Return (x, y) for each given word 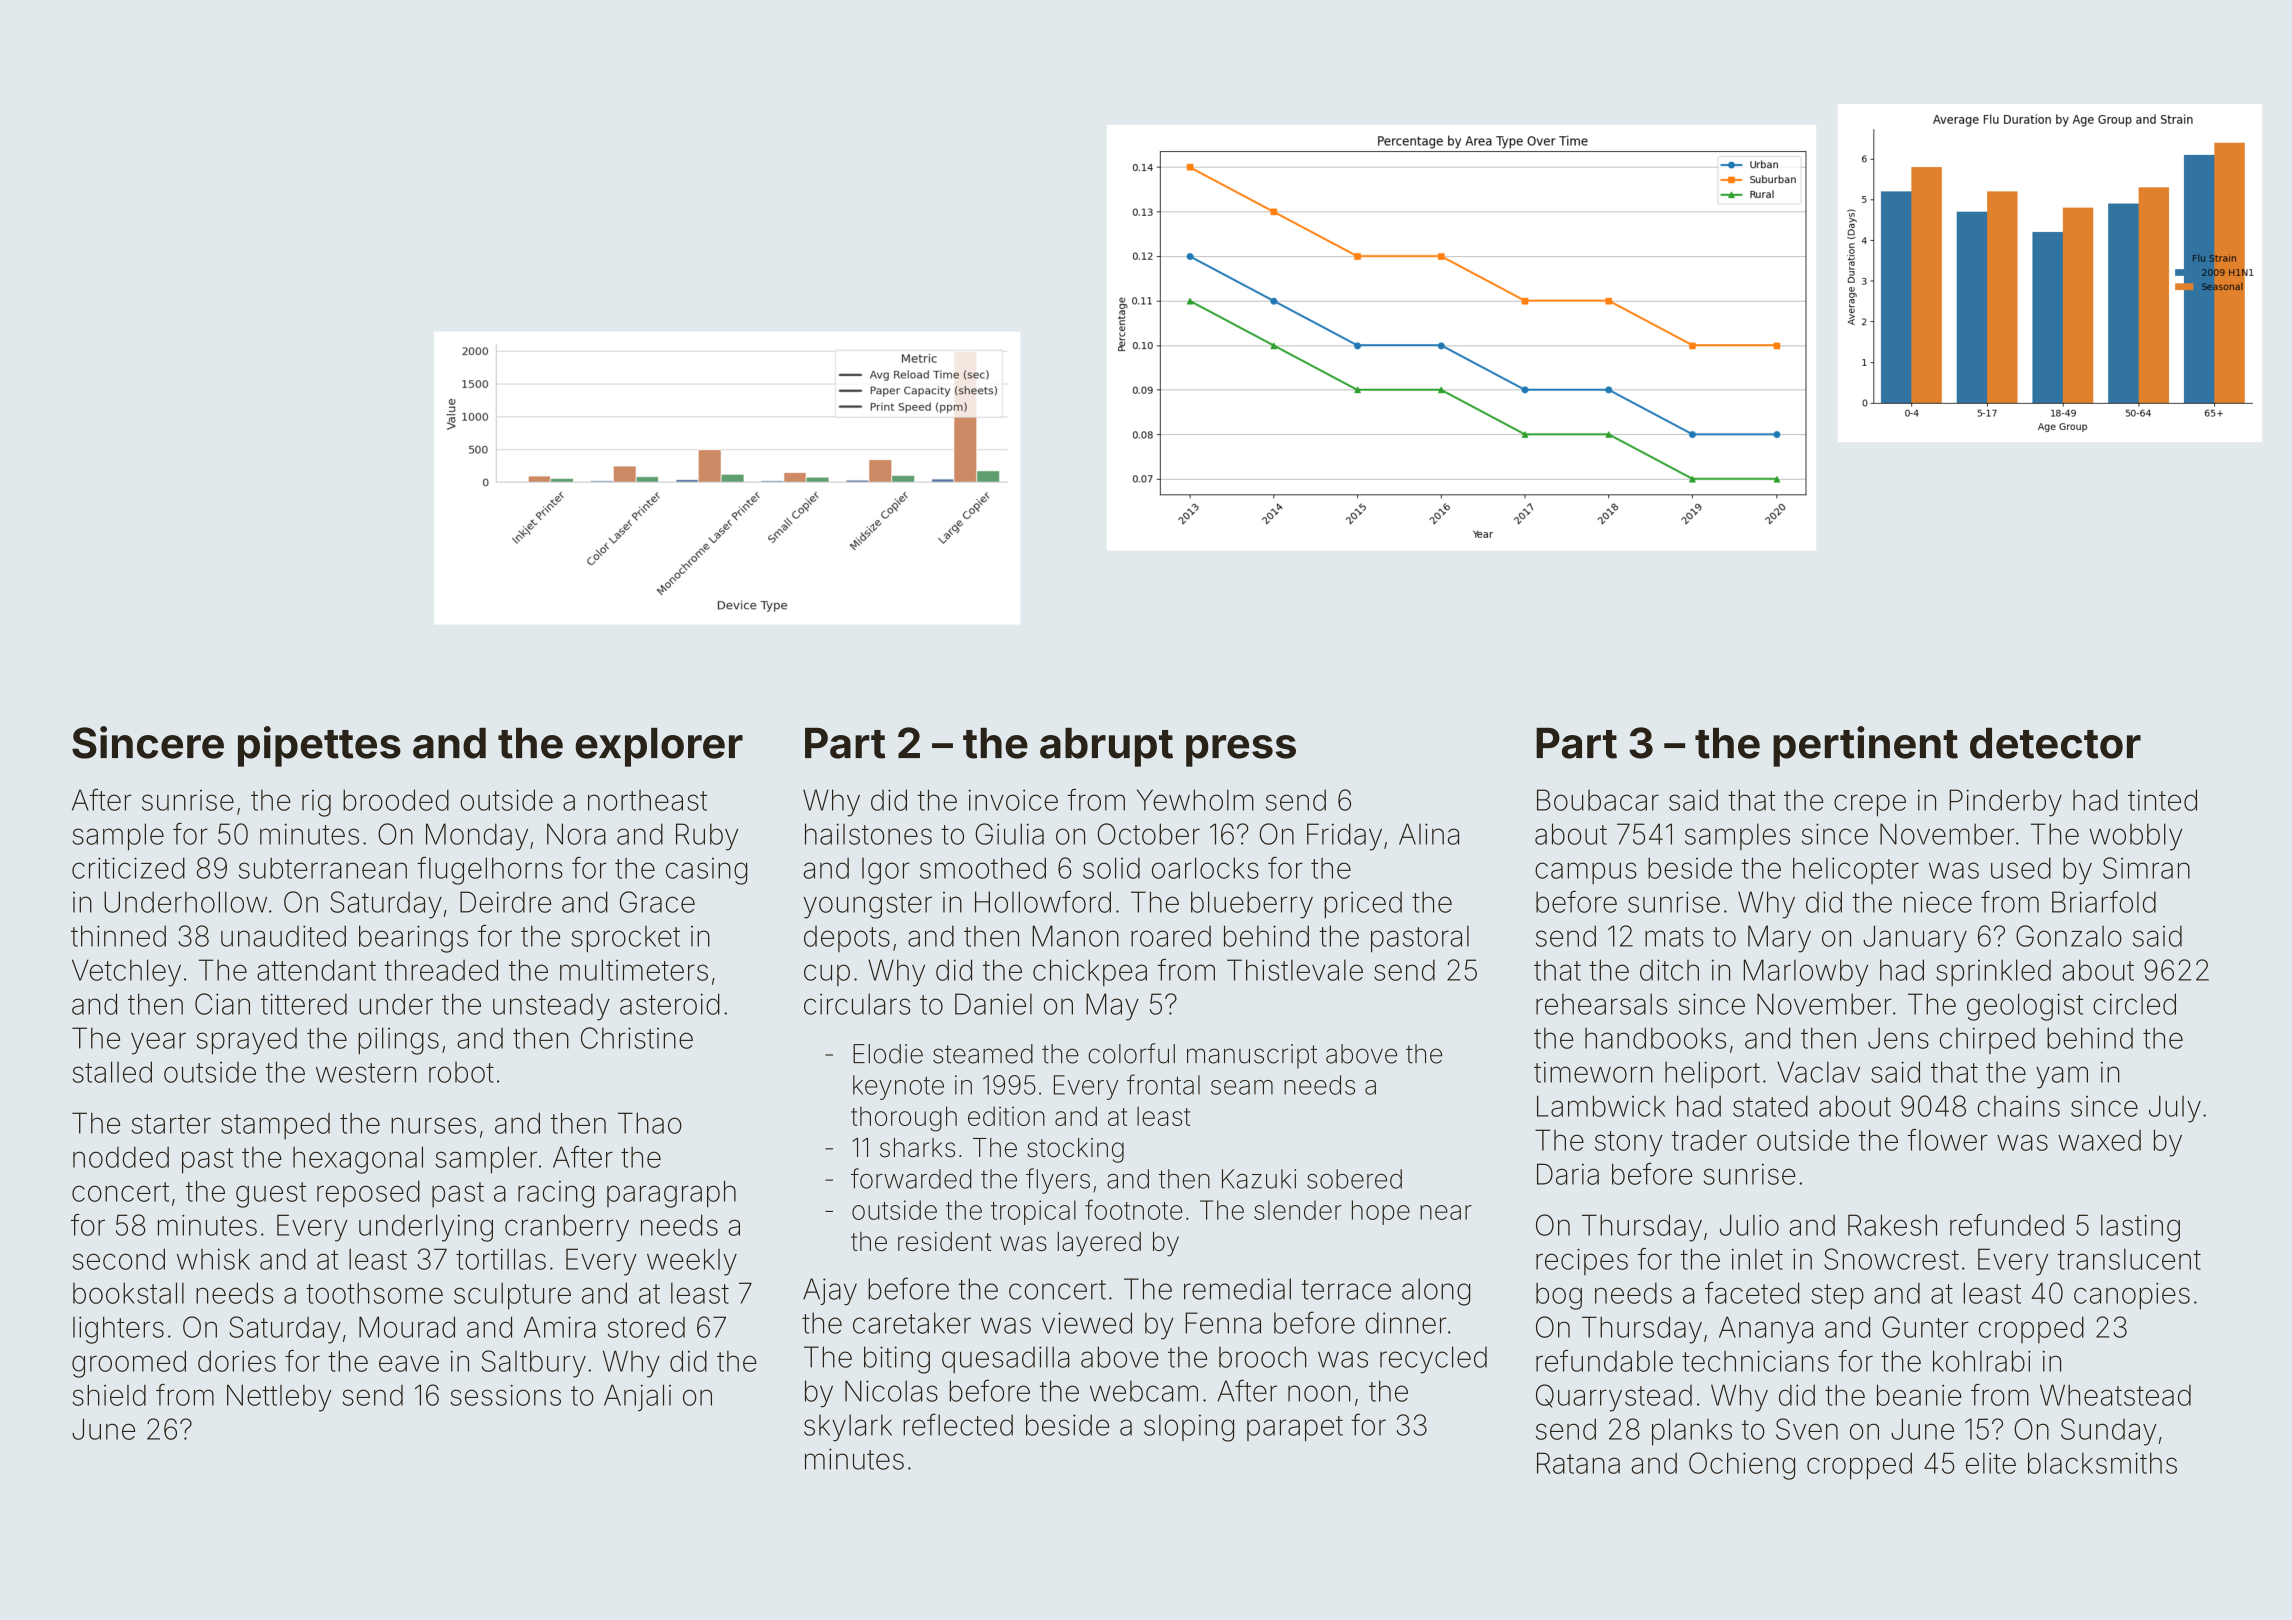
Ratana (1578, 1463)
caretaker (912, 1323)
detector (2055, 743)
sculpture (512, 1296)
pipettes (319, 746)
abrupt (1106, 747)
